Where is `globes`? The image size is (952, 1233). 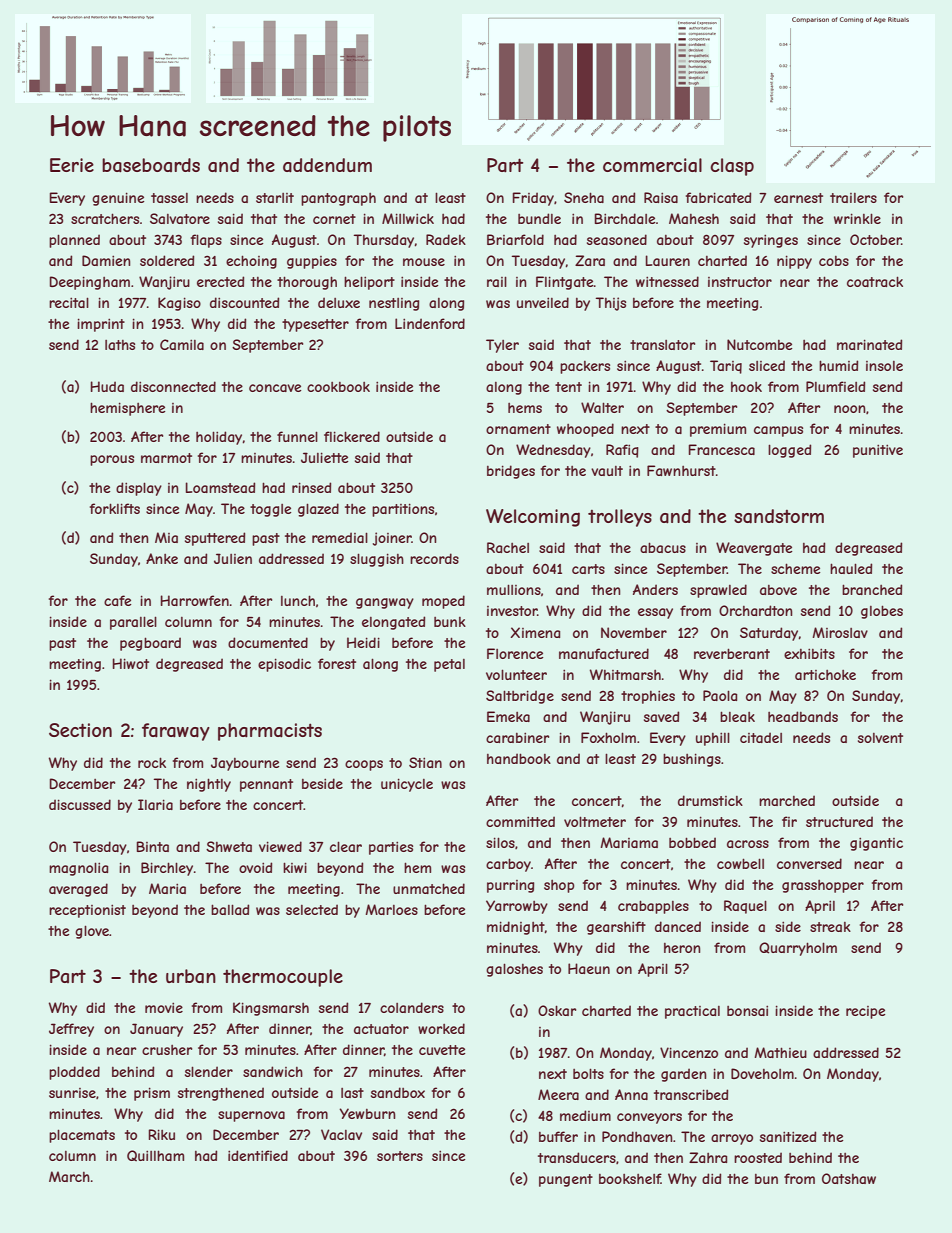
globes is located at coordinates (882, 612).
